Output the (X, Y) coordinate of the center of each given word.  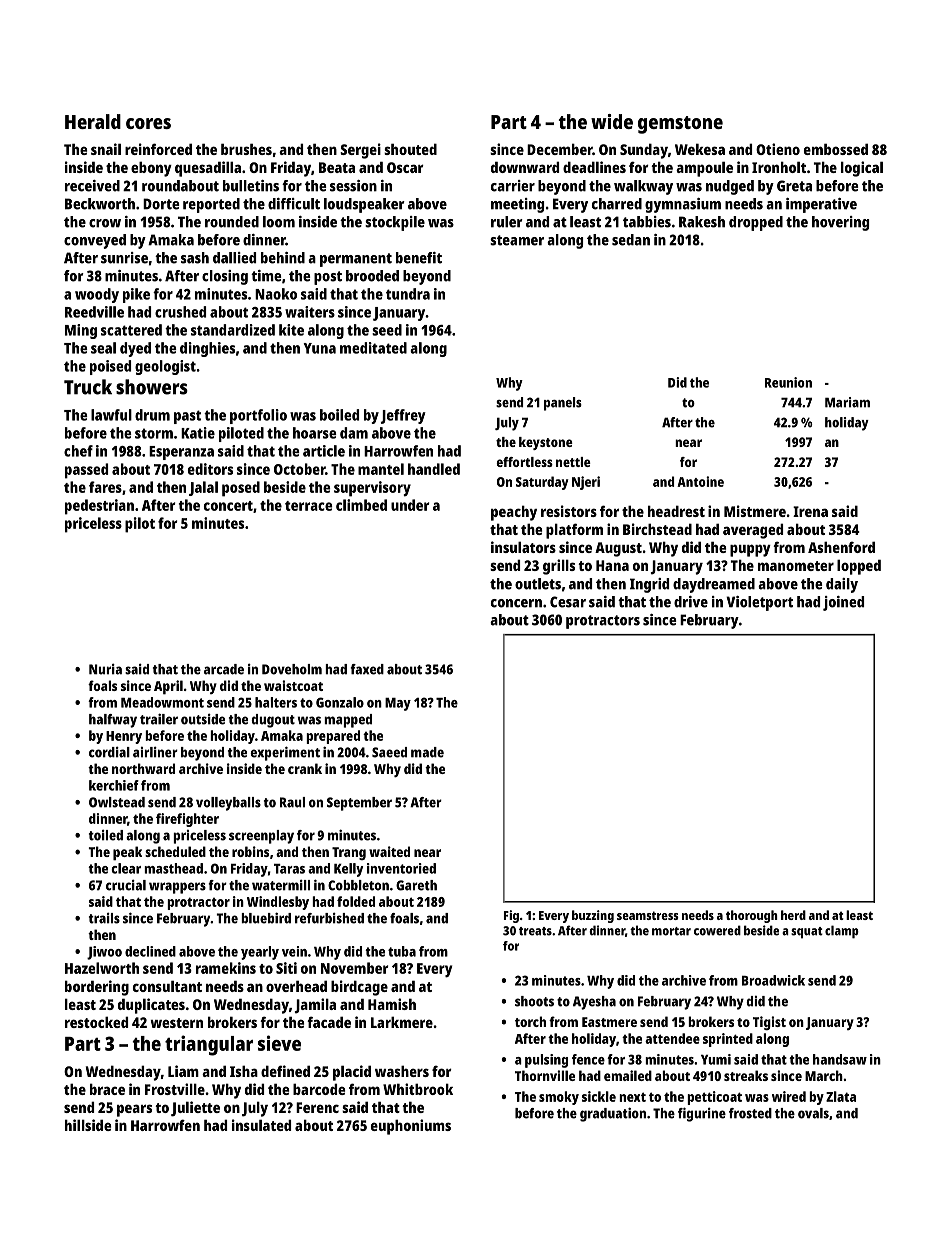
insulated (261, 1125)
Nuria (105, 669)
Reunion (788, 382)
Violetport (759, 603)
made (427, 752)
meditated (373, 348)
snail (106, 149)
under (410, 505)
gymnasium (683, 205)
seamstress (648, 915)
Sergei (360, 151)
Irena (810, 511)
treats (535, 931)
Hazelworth (102, 968)
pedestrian (99, 507)
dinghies (207, 349)
